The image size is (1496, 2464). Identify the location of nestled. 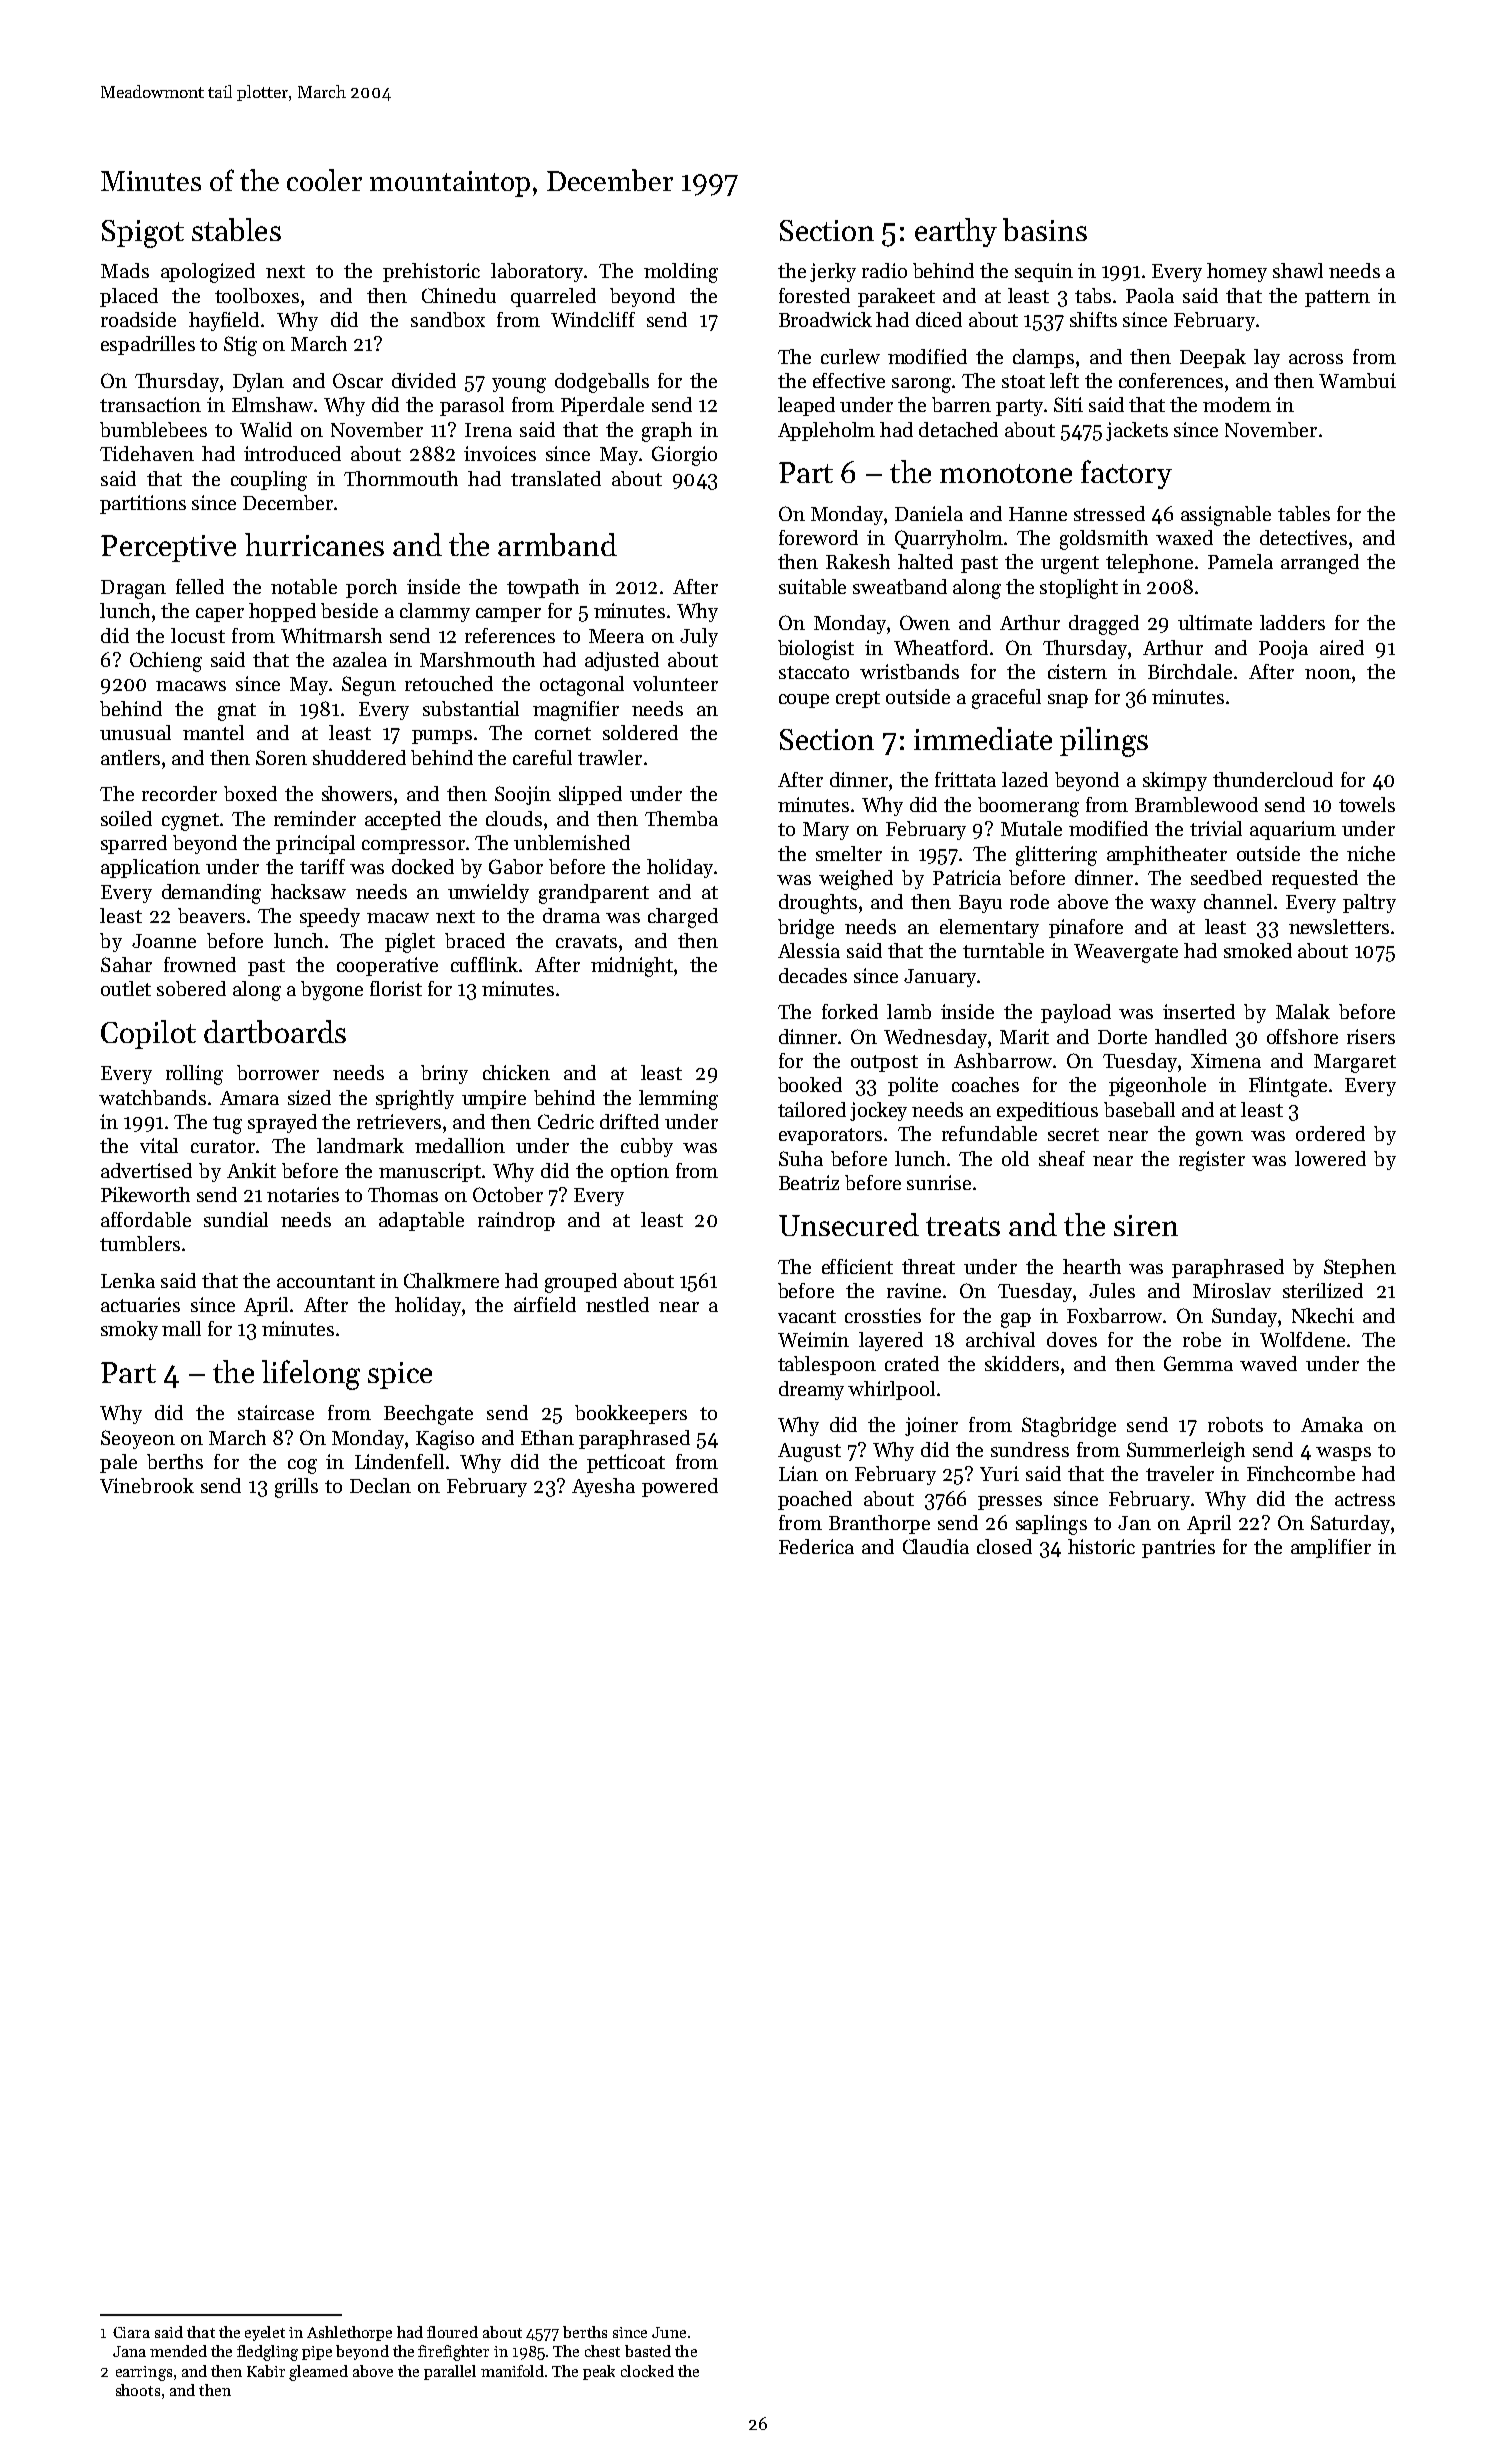
(617, 1304).
